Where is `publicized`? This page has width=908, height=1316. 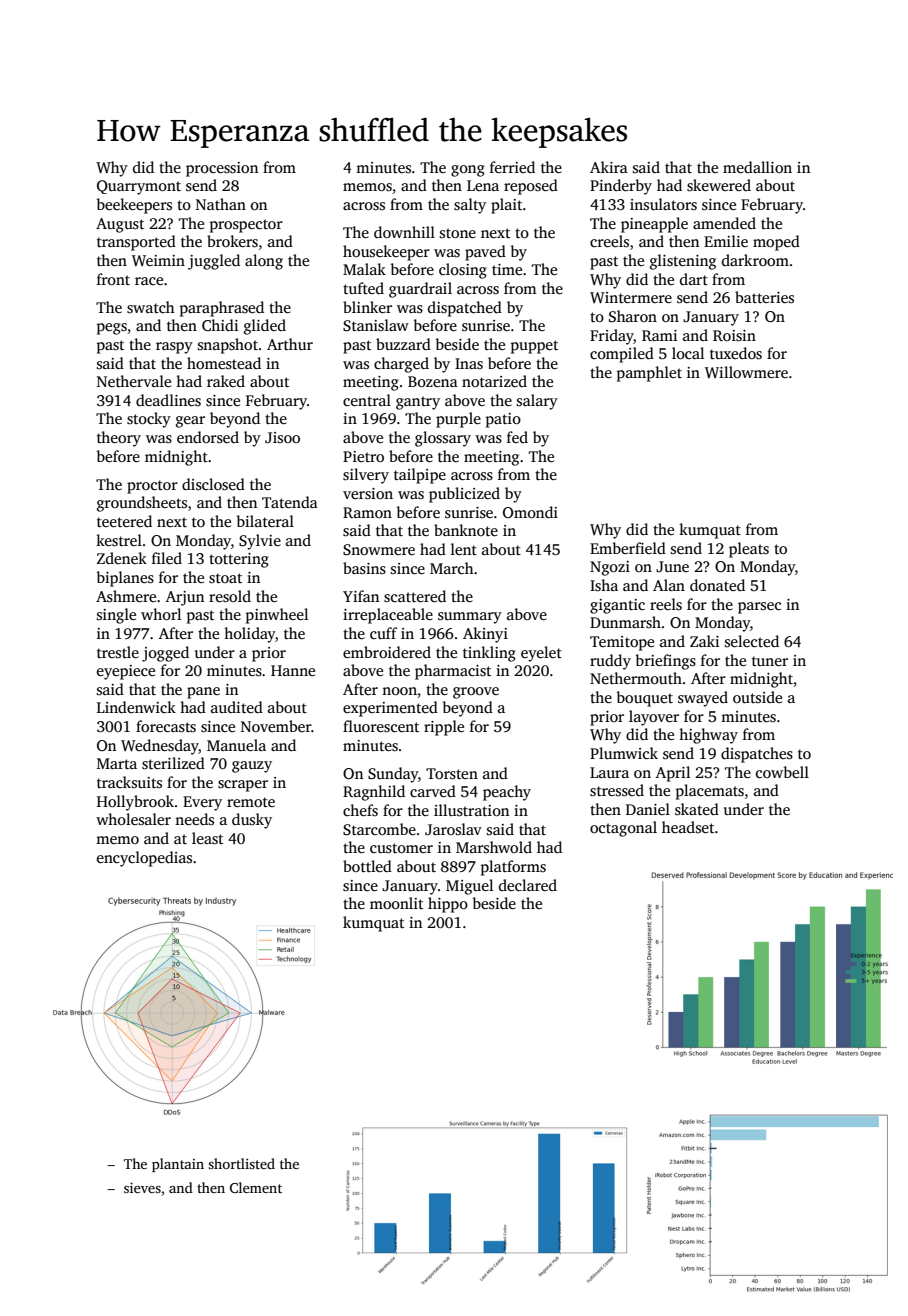
publicized is located at coordinates (464, 495).
